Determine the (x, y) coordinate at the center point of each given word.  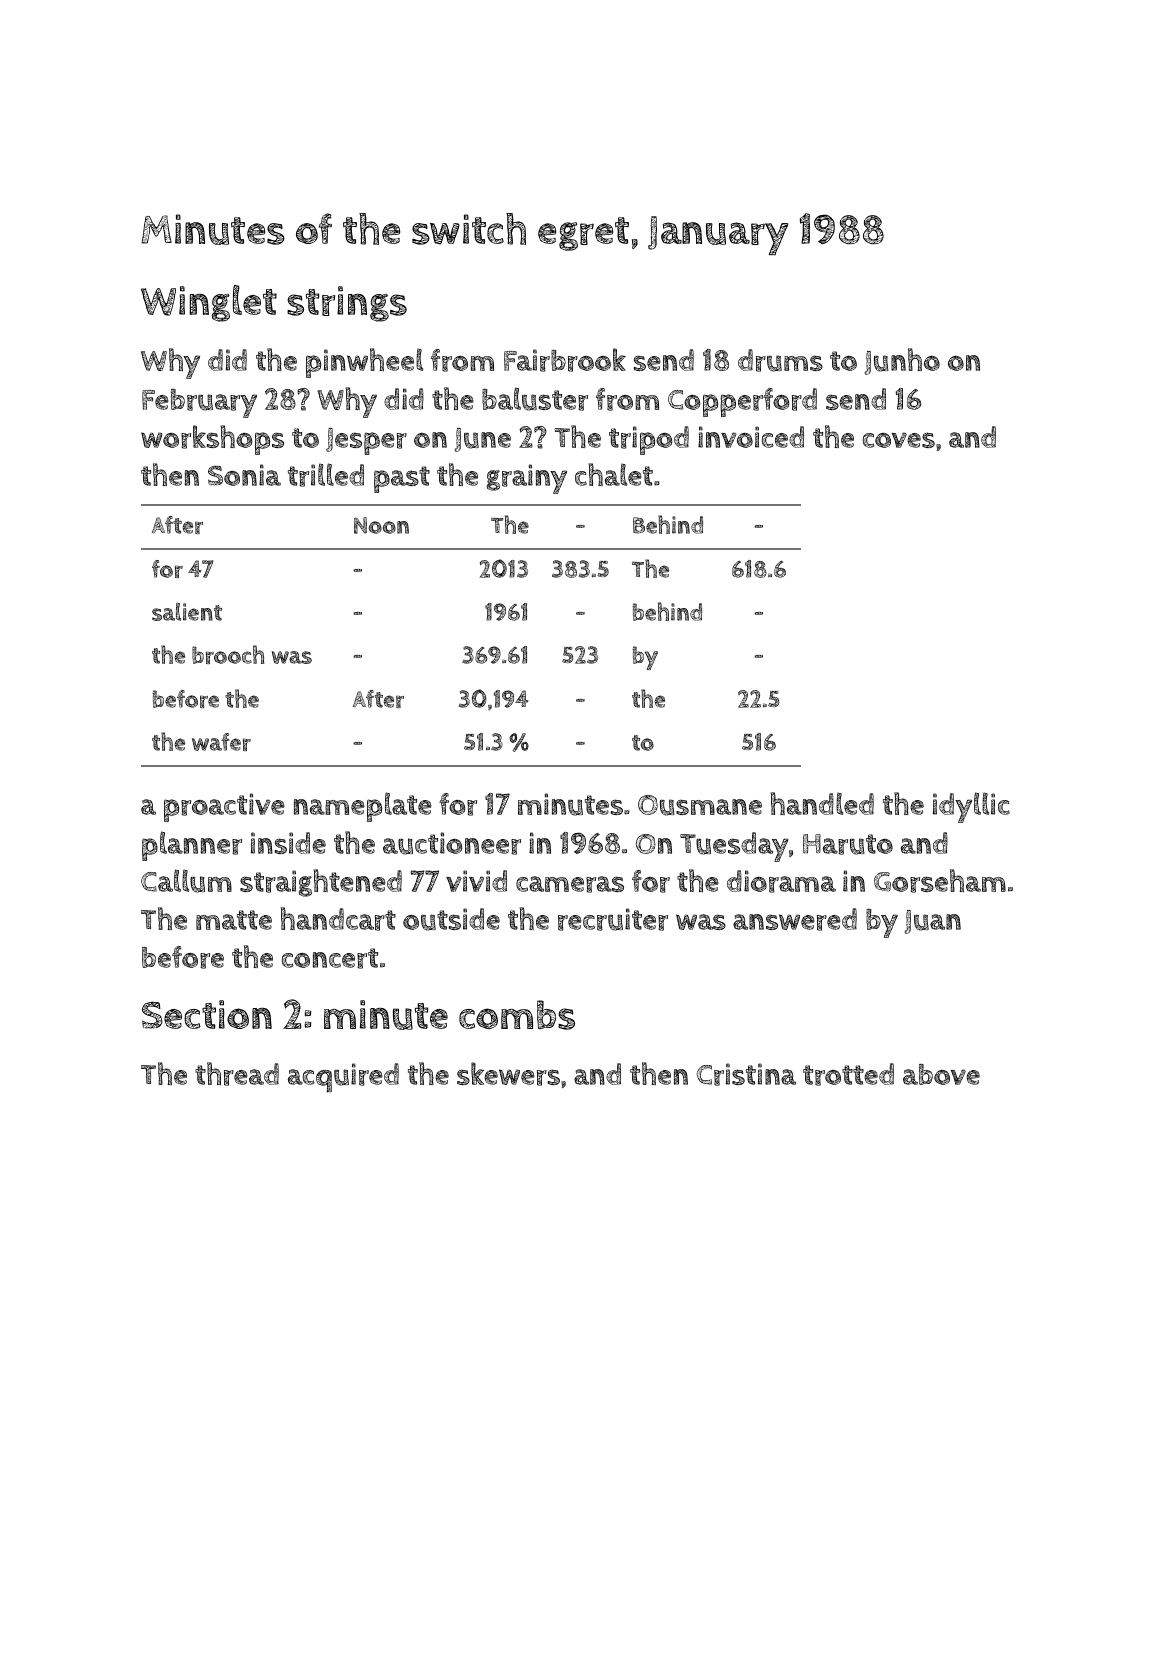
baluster (535, 399)
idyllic (971, 807)
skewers (508, 1074)
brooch (228, 654)
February (199, 403)
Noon (381, 525)
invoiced (751, 437)
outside (451, 919)
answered (795, 919)
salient (187, 612)
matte (234, 920)
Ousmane (700, 805)
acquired (343, 1078)
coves (899, 440)
